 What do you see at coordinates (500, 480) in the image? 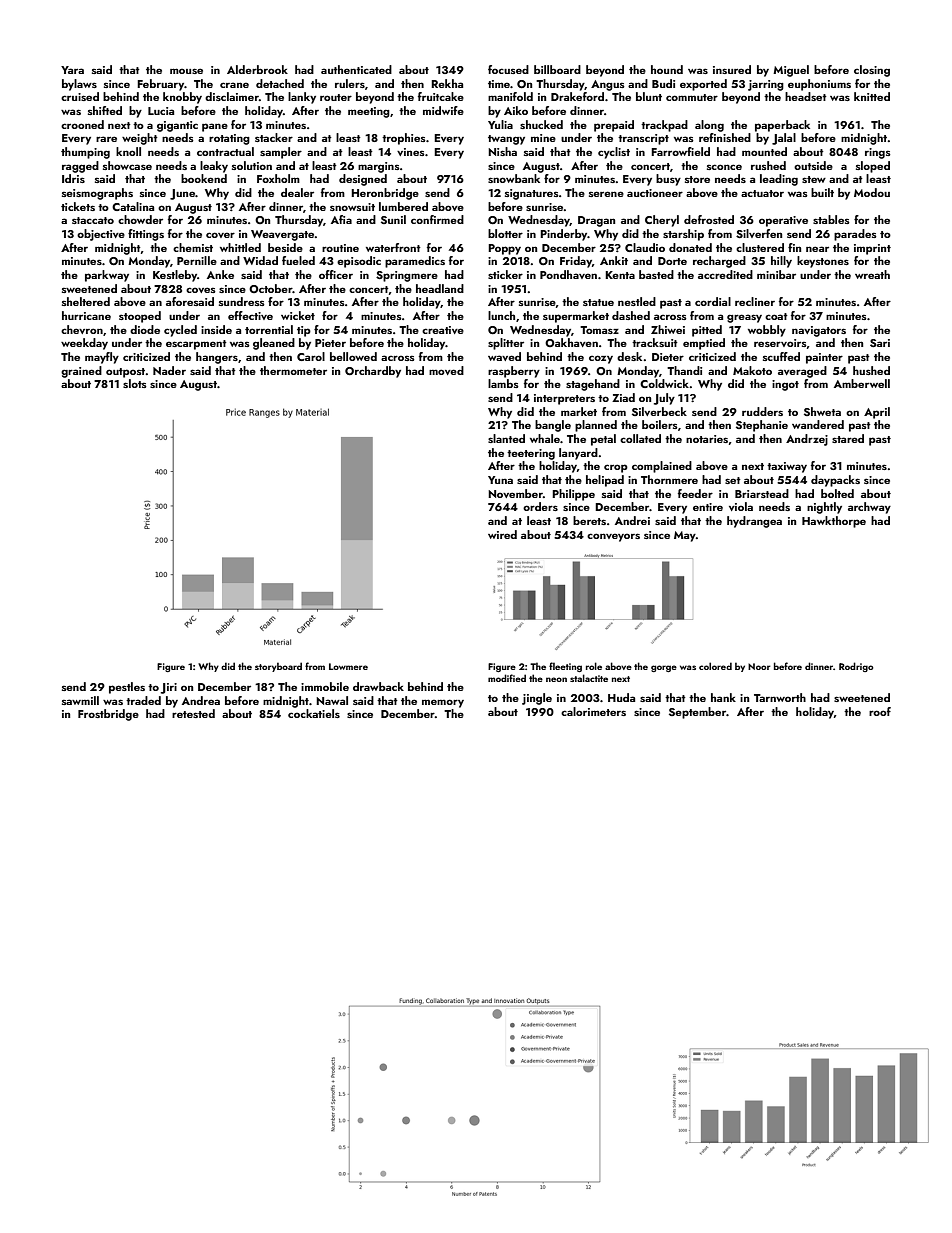
I see `Yuna` at bounding box center [500, 480].
